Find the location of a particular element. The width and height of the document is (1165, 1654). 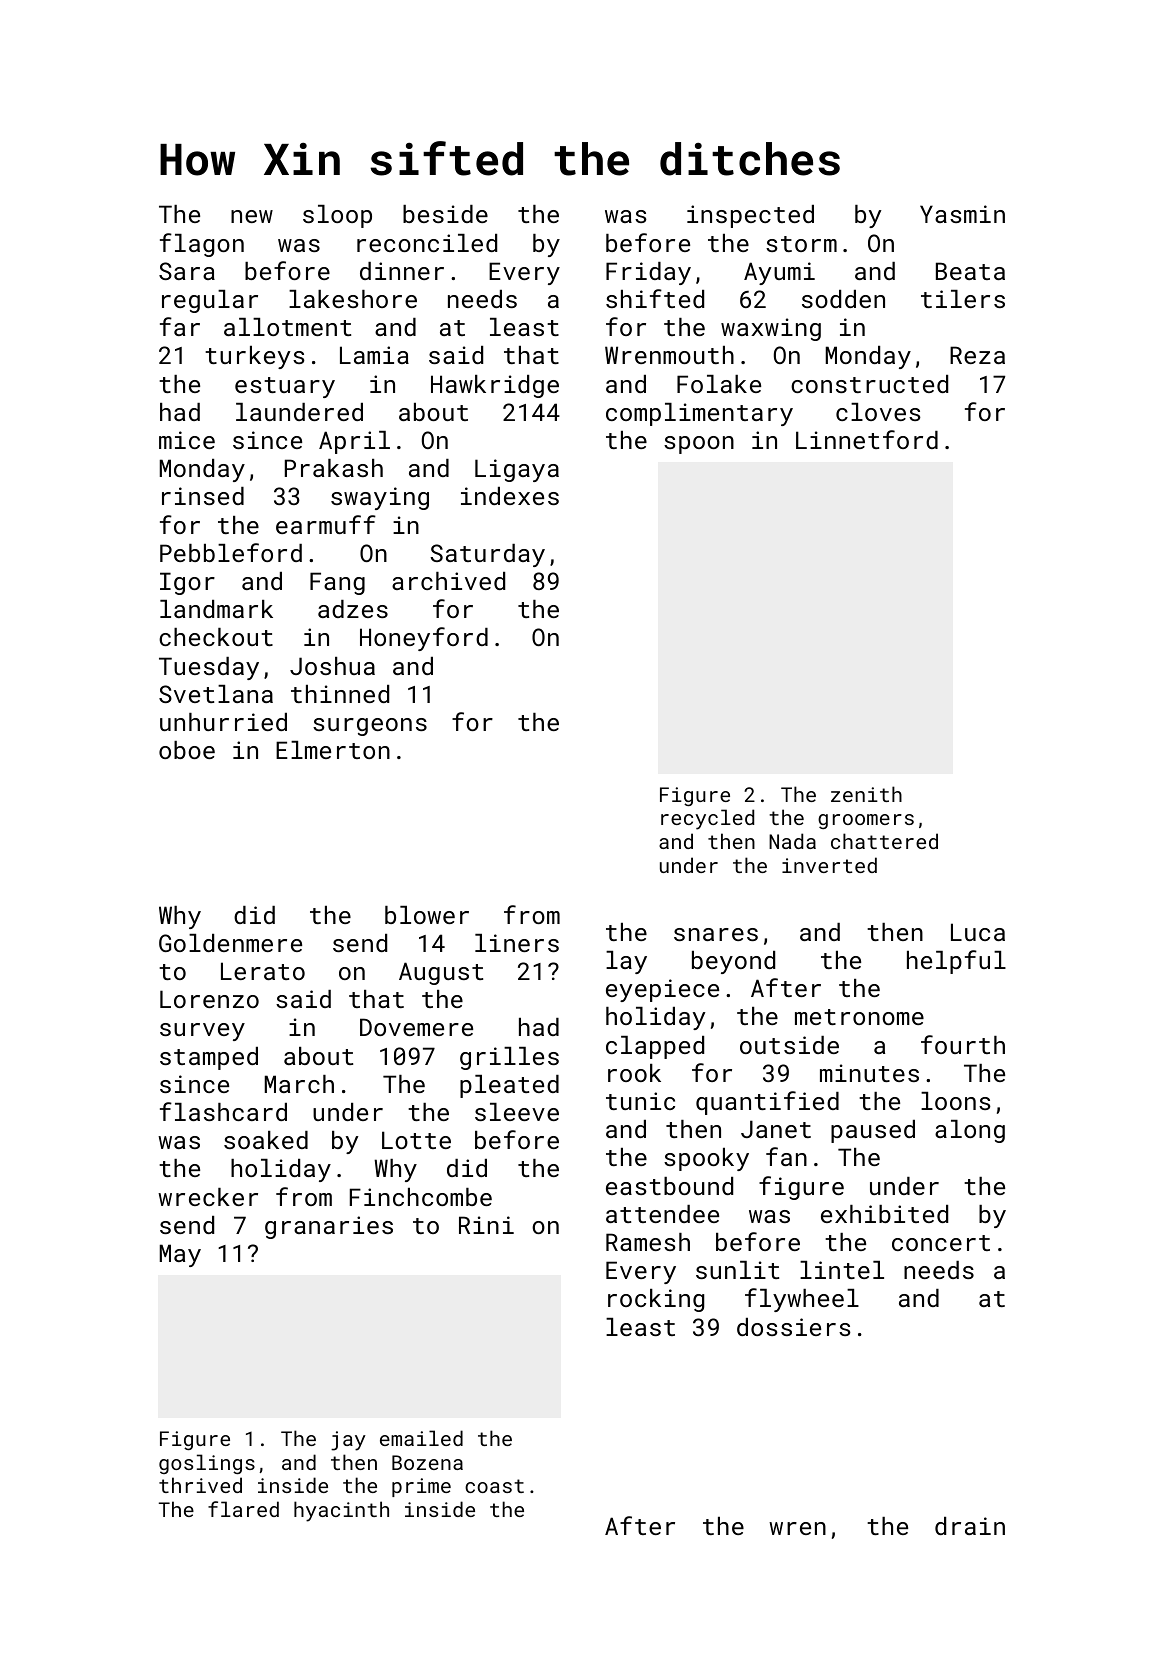

Linnetford is located at coordinates (867, 439).
